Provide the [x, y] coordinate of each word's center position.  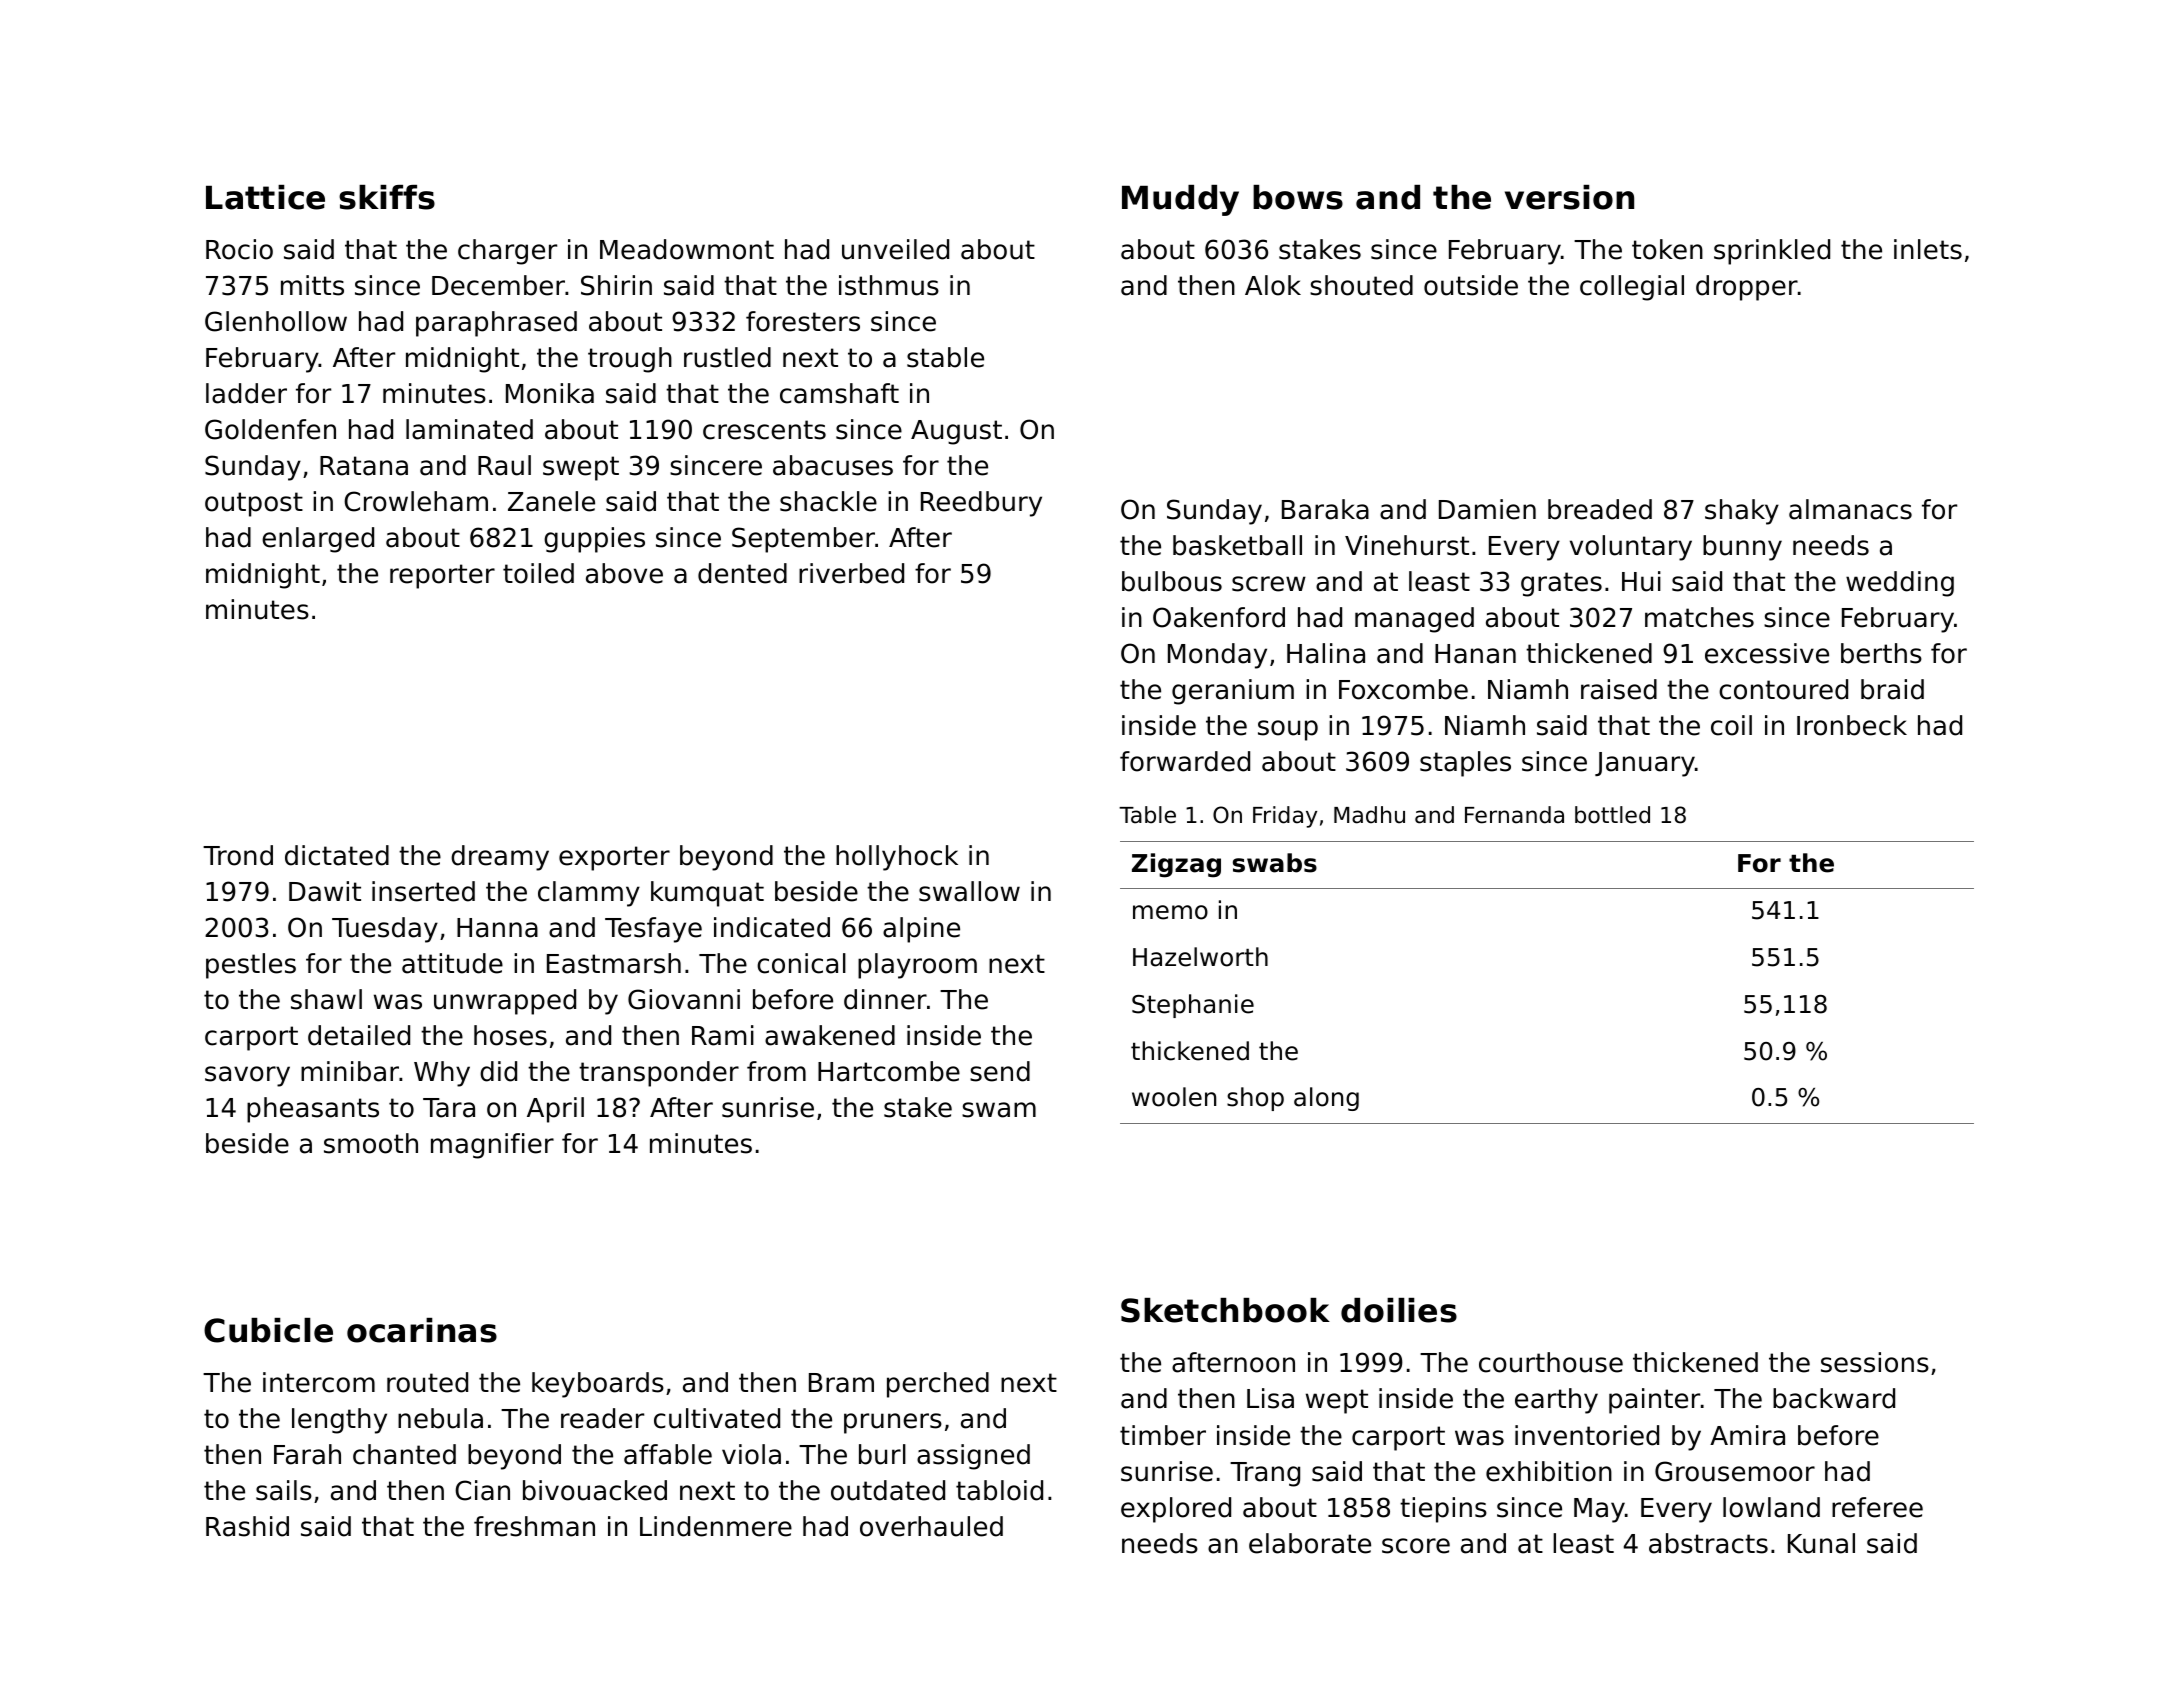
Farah [307, 1454]
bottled [1612, 815]
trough [630, 360]
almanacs [1850, 509]
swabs [1275, 863]
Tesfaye [653, 930]
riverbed [851, 573]
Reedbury [981, 504]
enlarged [318, 540]
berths [1881, 653]
